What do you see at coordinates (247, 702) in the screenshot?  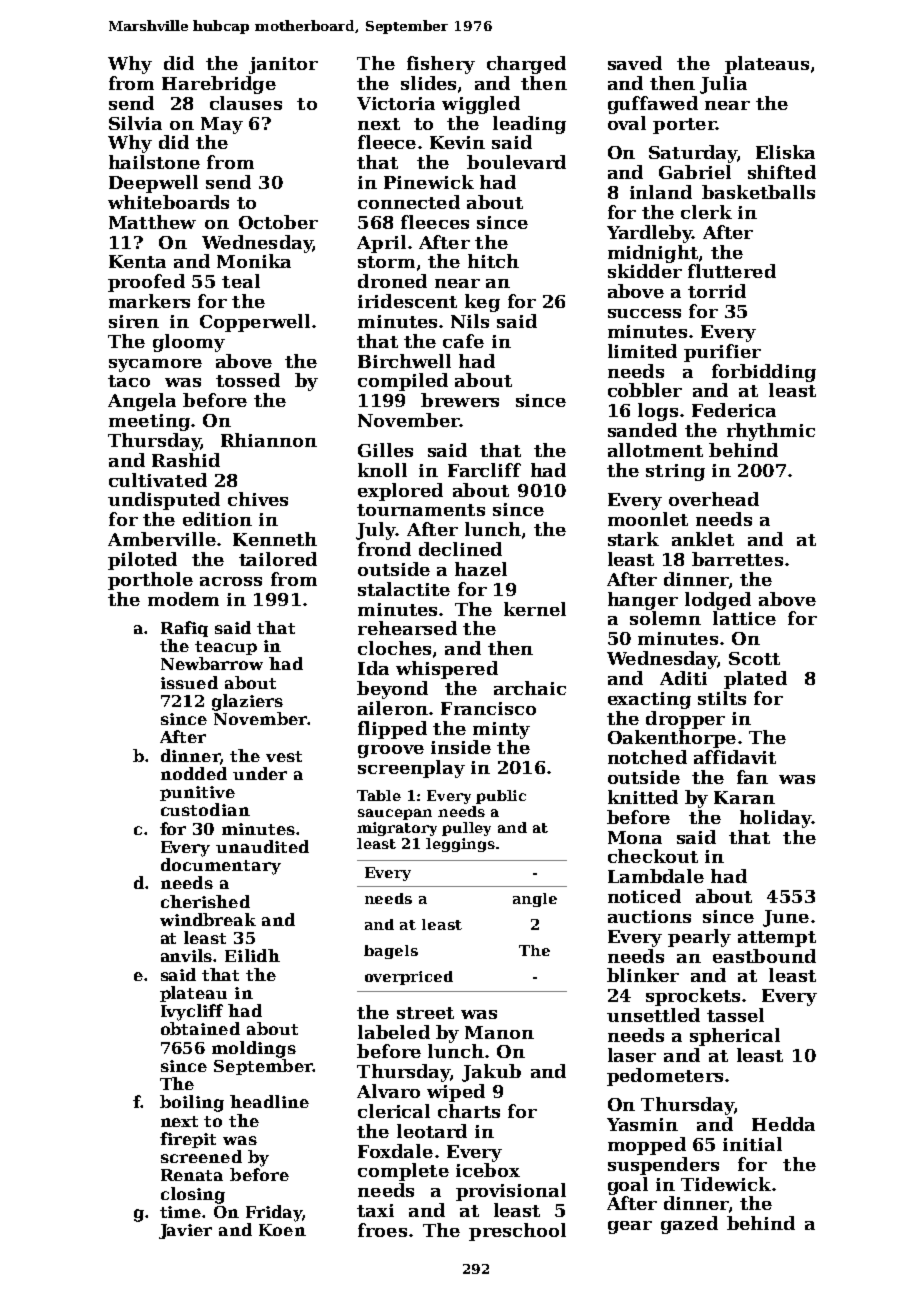 I see `glaziers` at bounding box center [247, 702].
